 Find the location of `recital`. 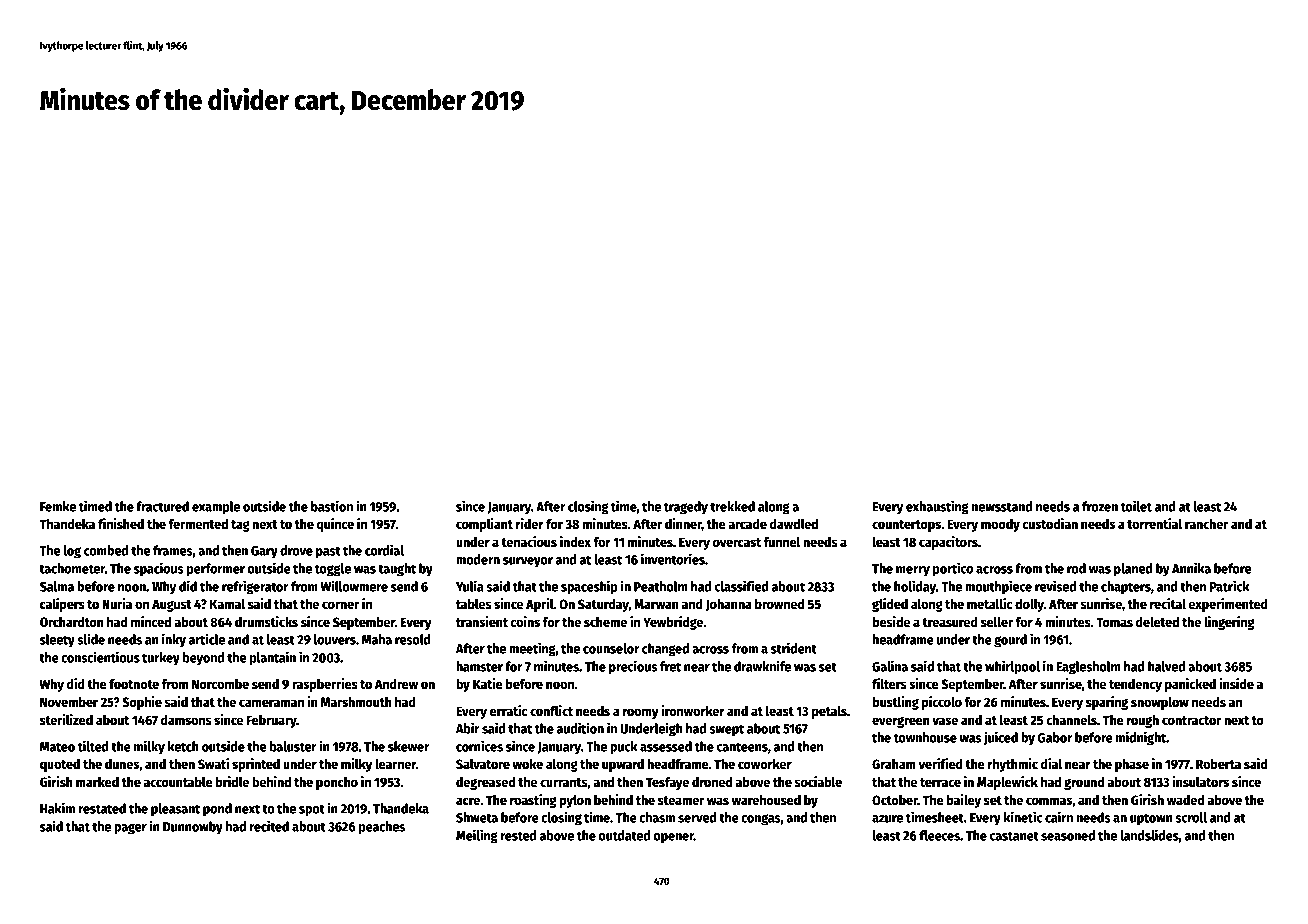

recital is located at coordinates (1168, 603).
